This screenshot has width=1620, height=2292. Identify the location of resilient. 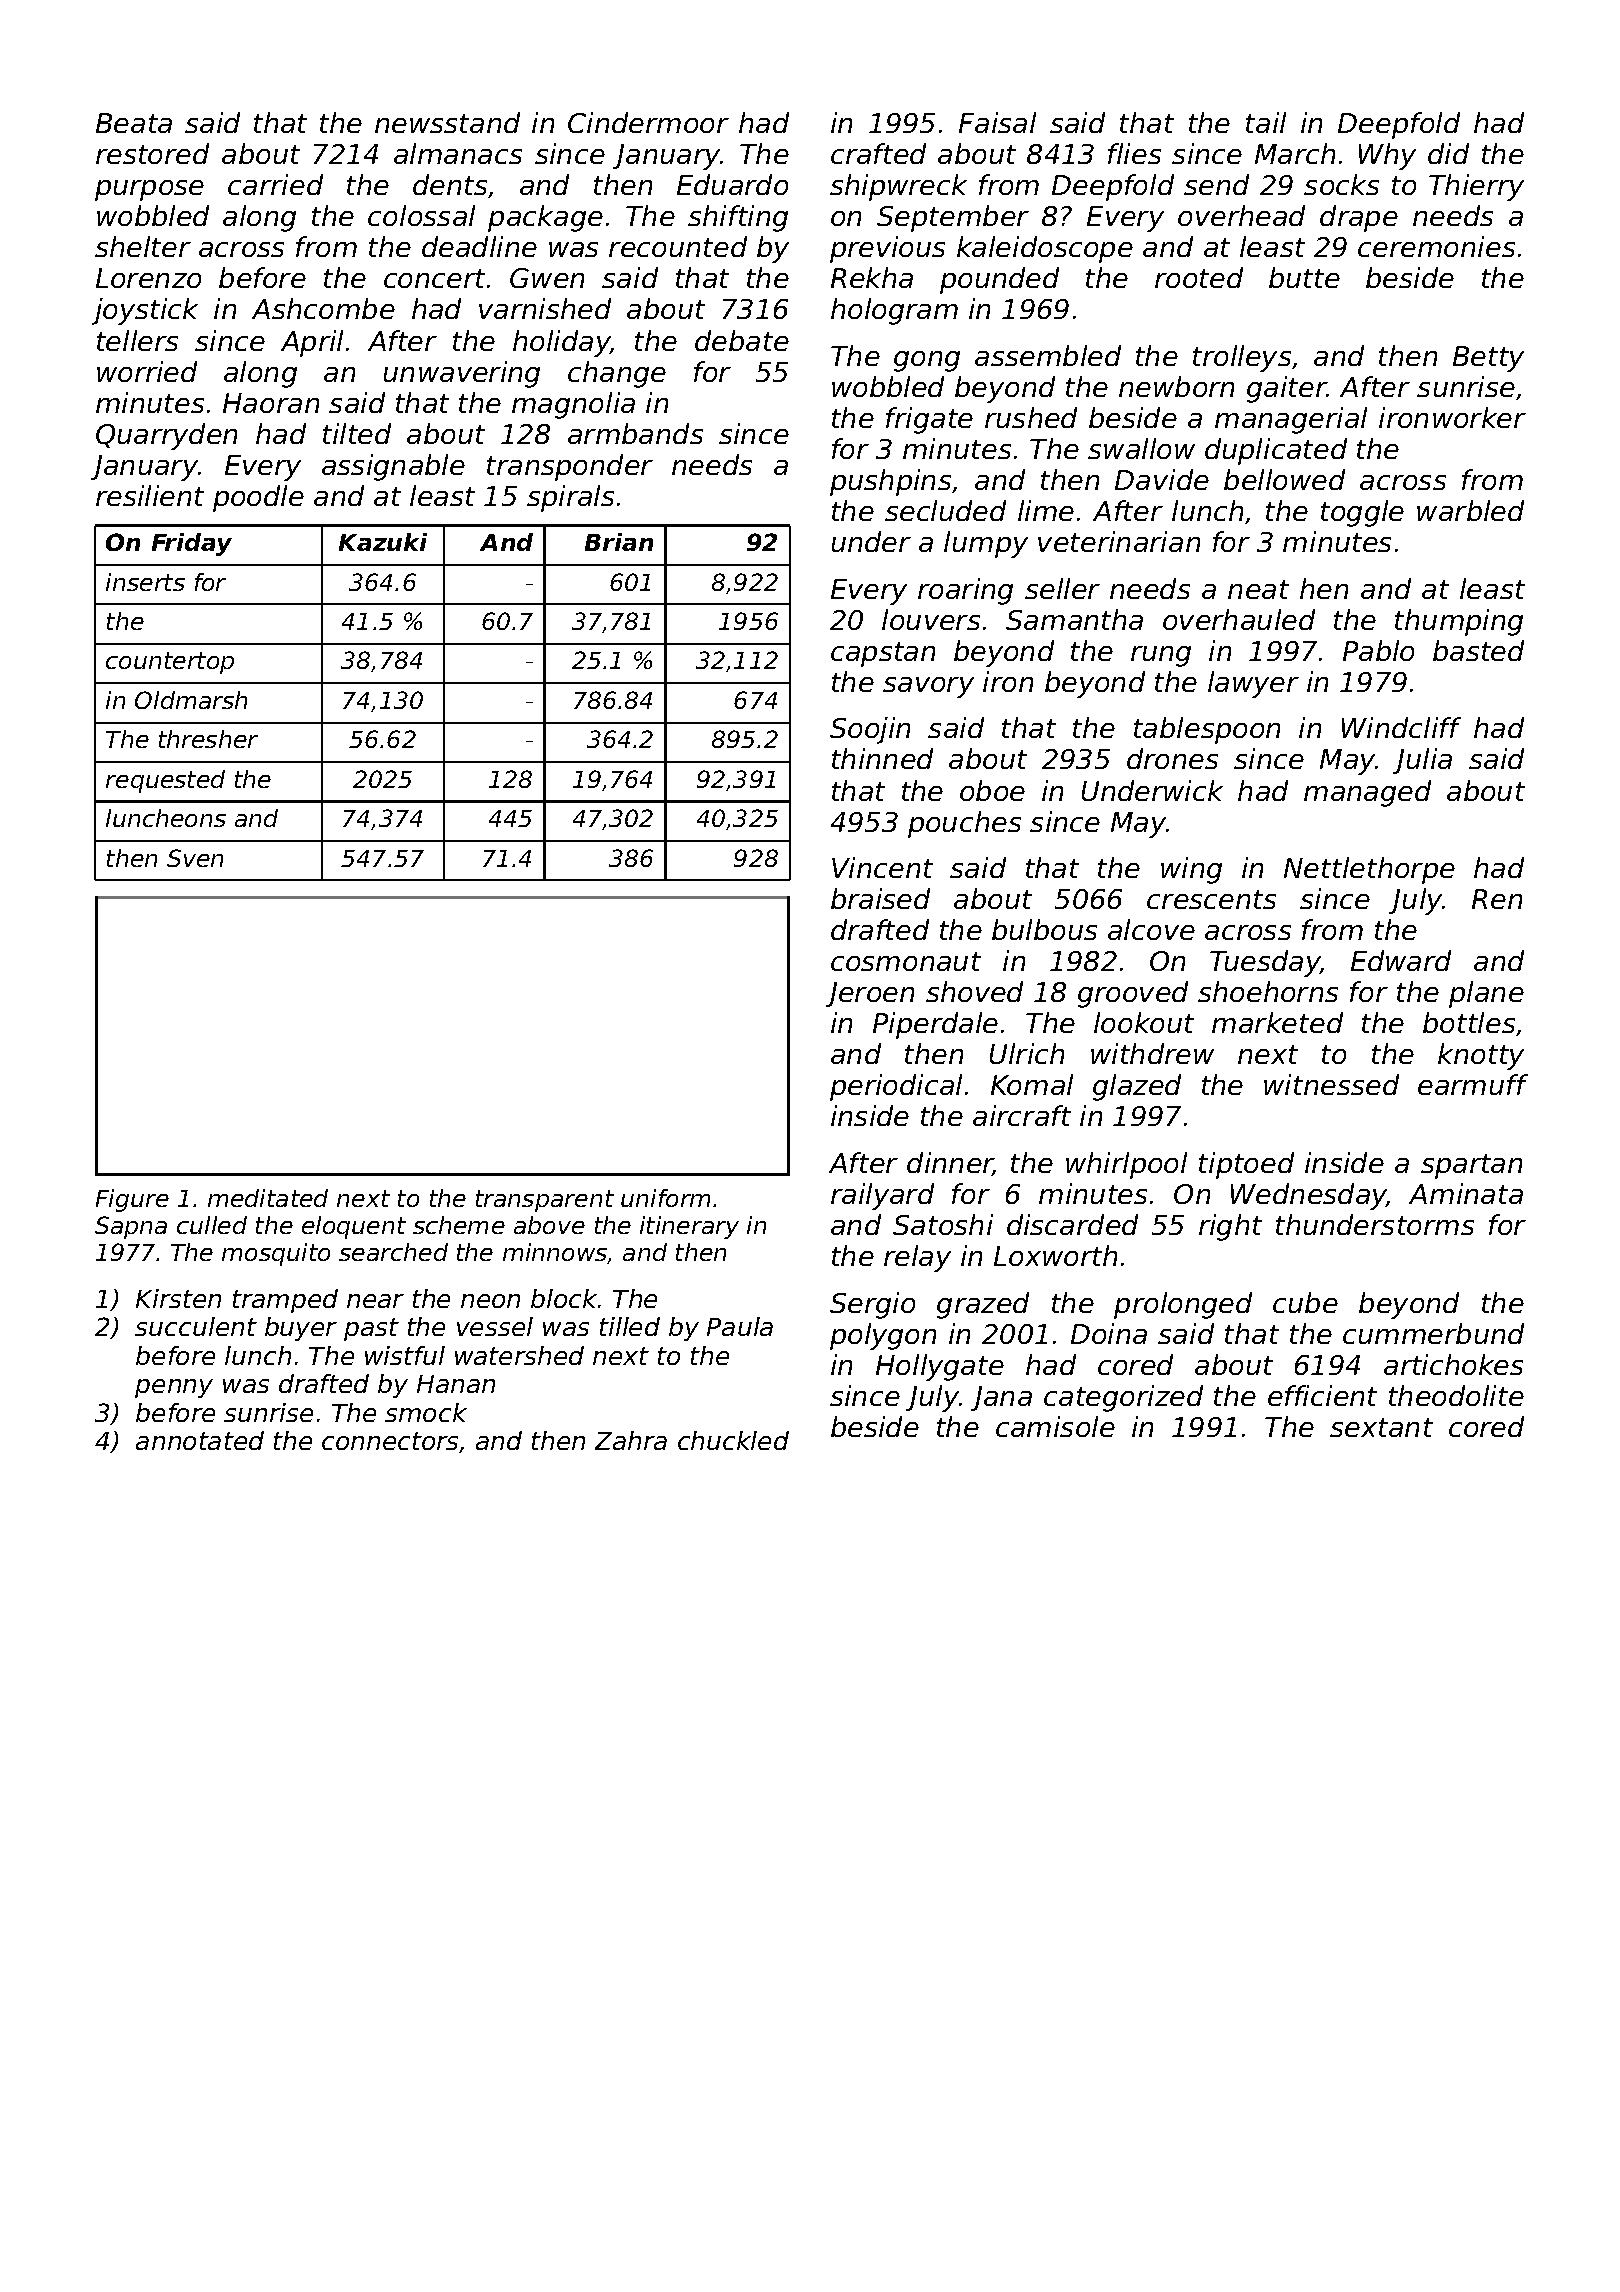
(150, 495).
